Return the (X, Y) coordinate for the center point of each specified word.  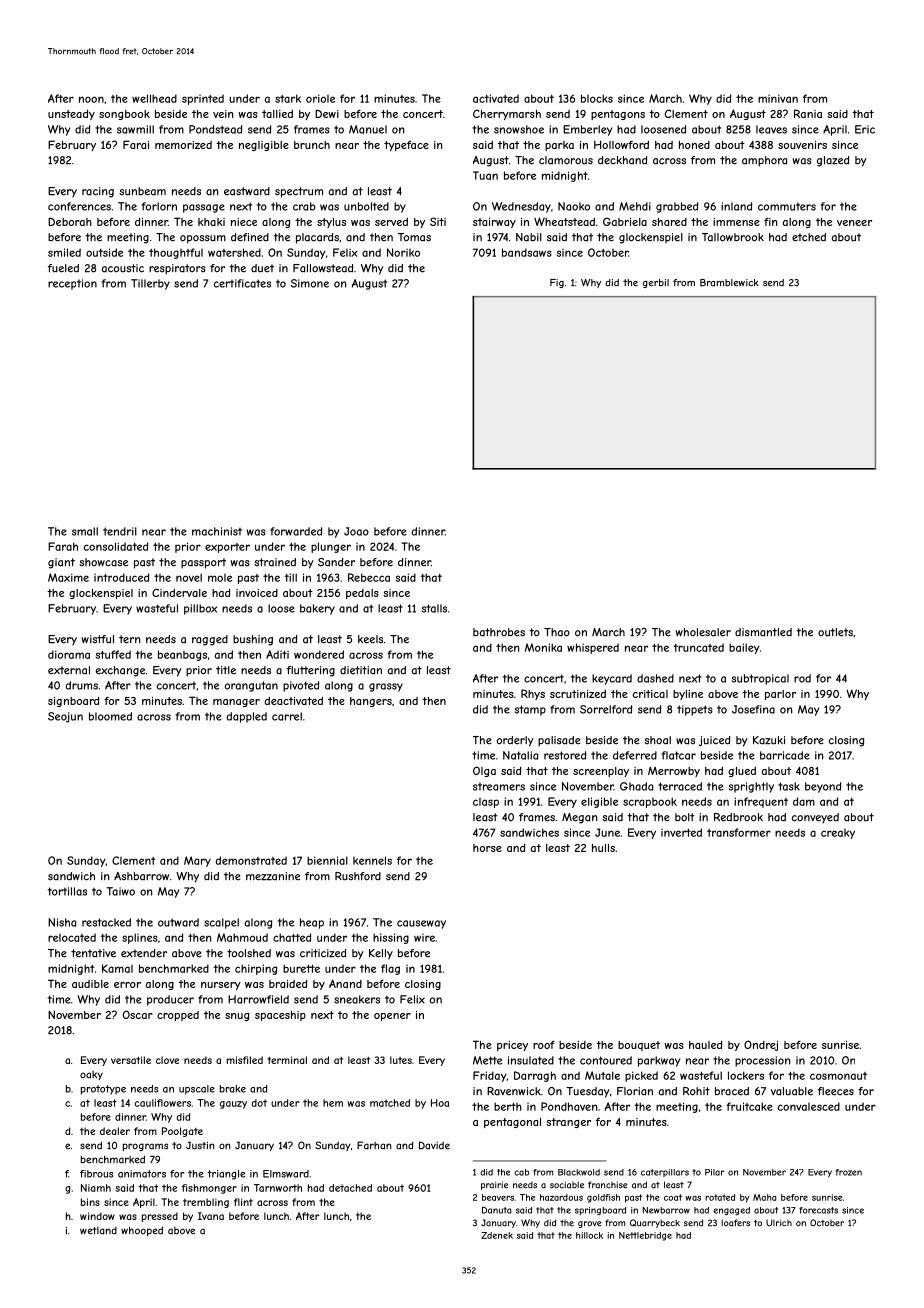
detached (350, 1188)
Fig (557, 283)
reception (72, 284)
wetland (98, 1231)
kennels (372, 860)
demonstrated (251, 860)
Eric (865, 129)
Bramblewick (729, 283)
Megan (579, 818)
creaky (838, 834)
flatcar (678, 755)
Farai (136, 144)
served (391, 222)
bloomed (110, 716)
